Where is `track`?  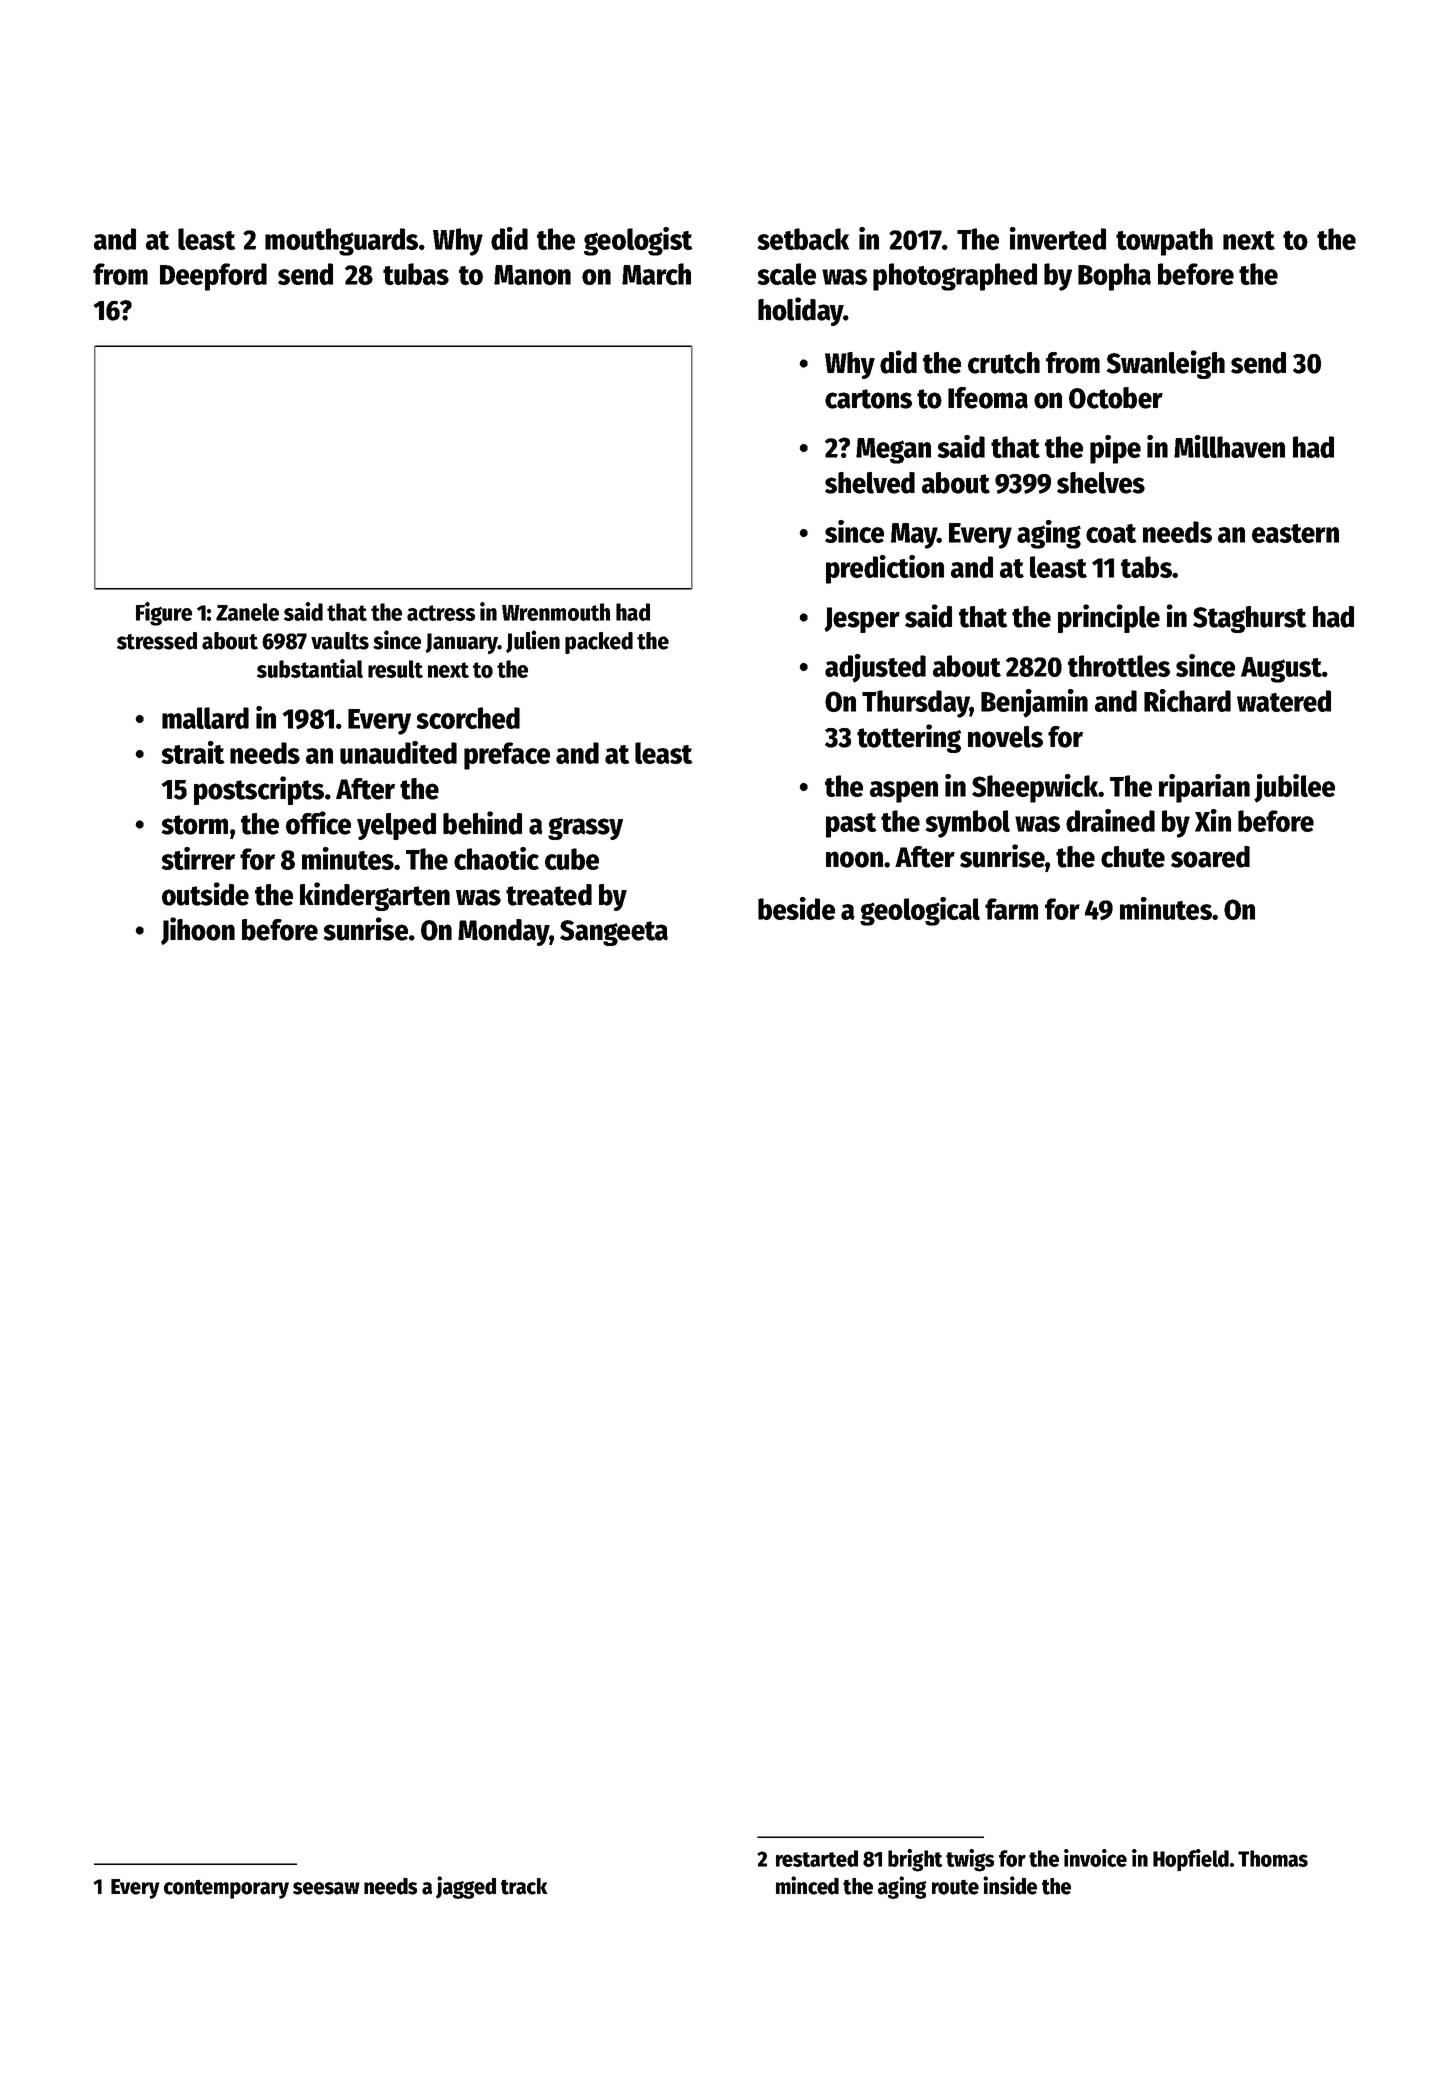
track is located at coordinates (524, 1886).
